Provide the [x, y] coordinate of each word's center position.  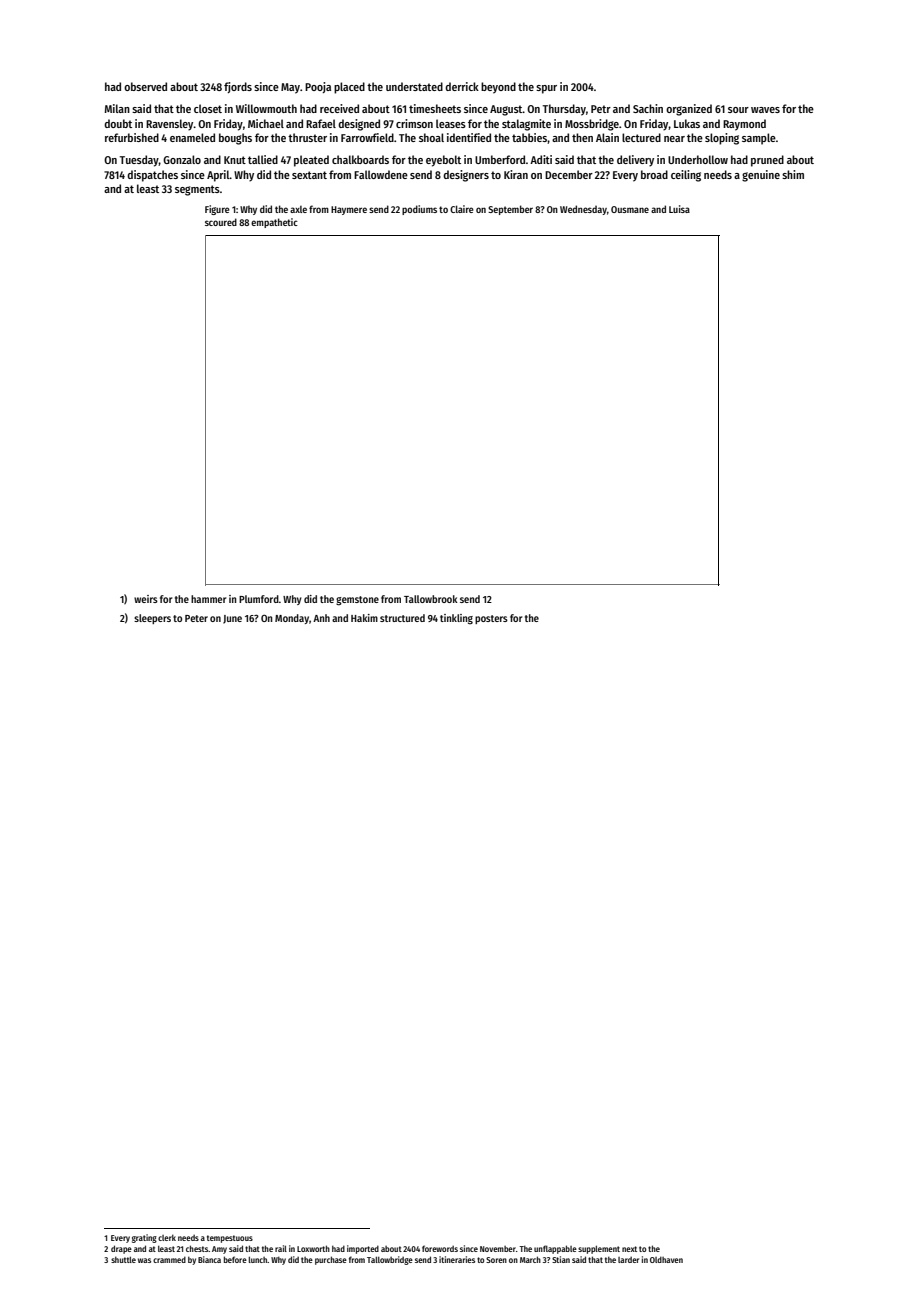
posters [491, 619]
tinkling [456, 619]
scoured [221, 222]
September [510, 210]
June [232, 619]
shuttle [123, 1259]
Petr [601, 109]
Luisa [679, 209]
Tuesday [139, 161]
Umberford [500, 159]
